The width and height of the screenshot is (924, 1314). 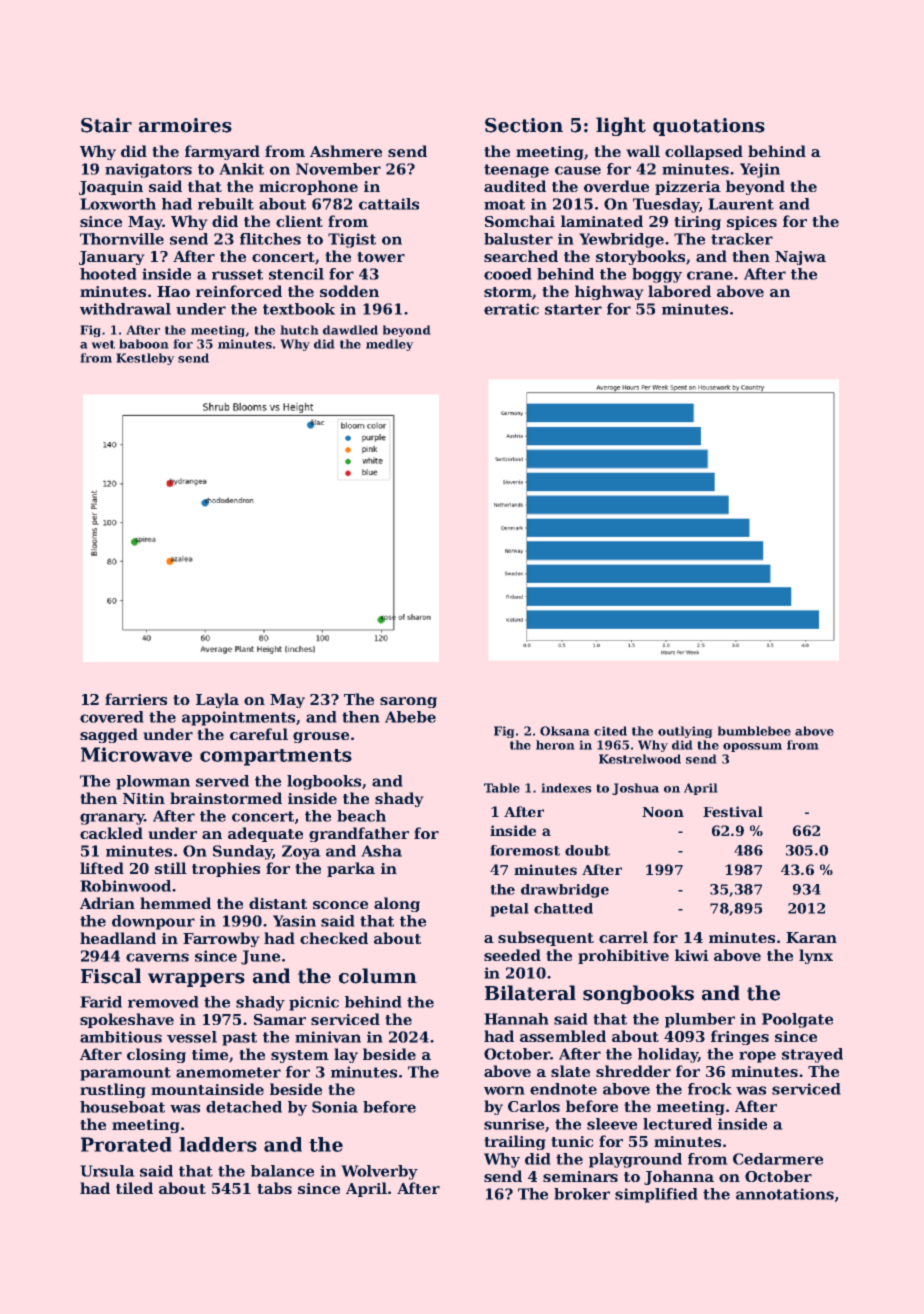 What do you see at coordinates (244, 1107) in the screenshot?
I see `detached` at bounding box center [244, 1107].
